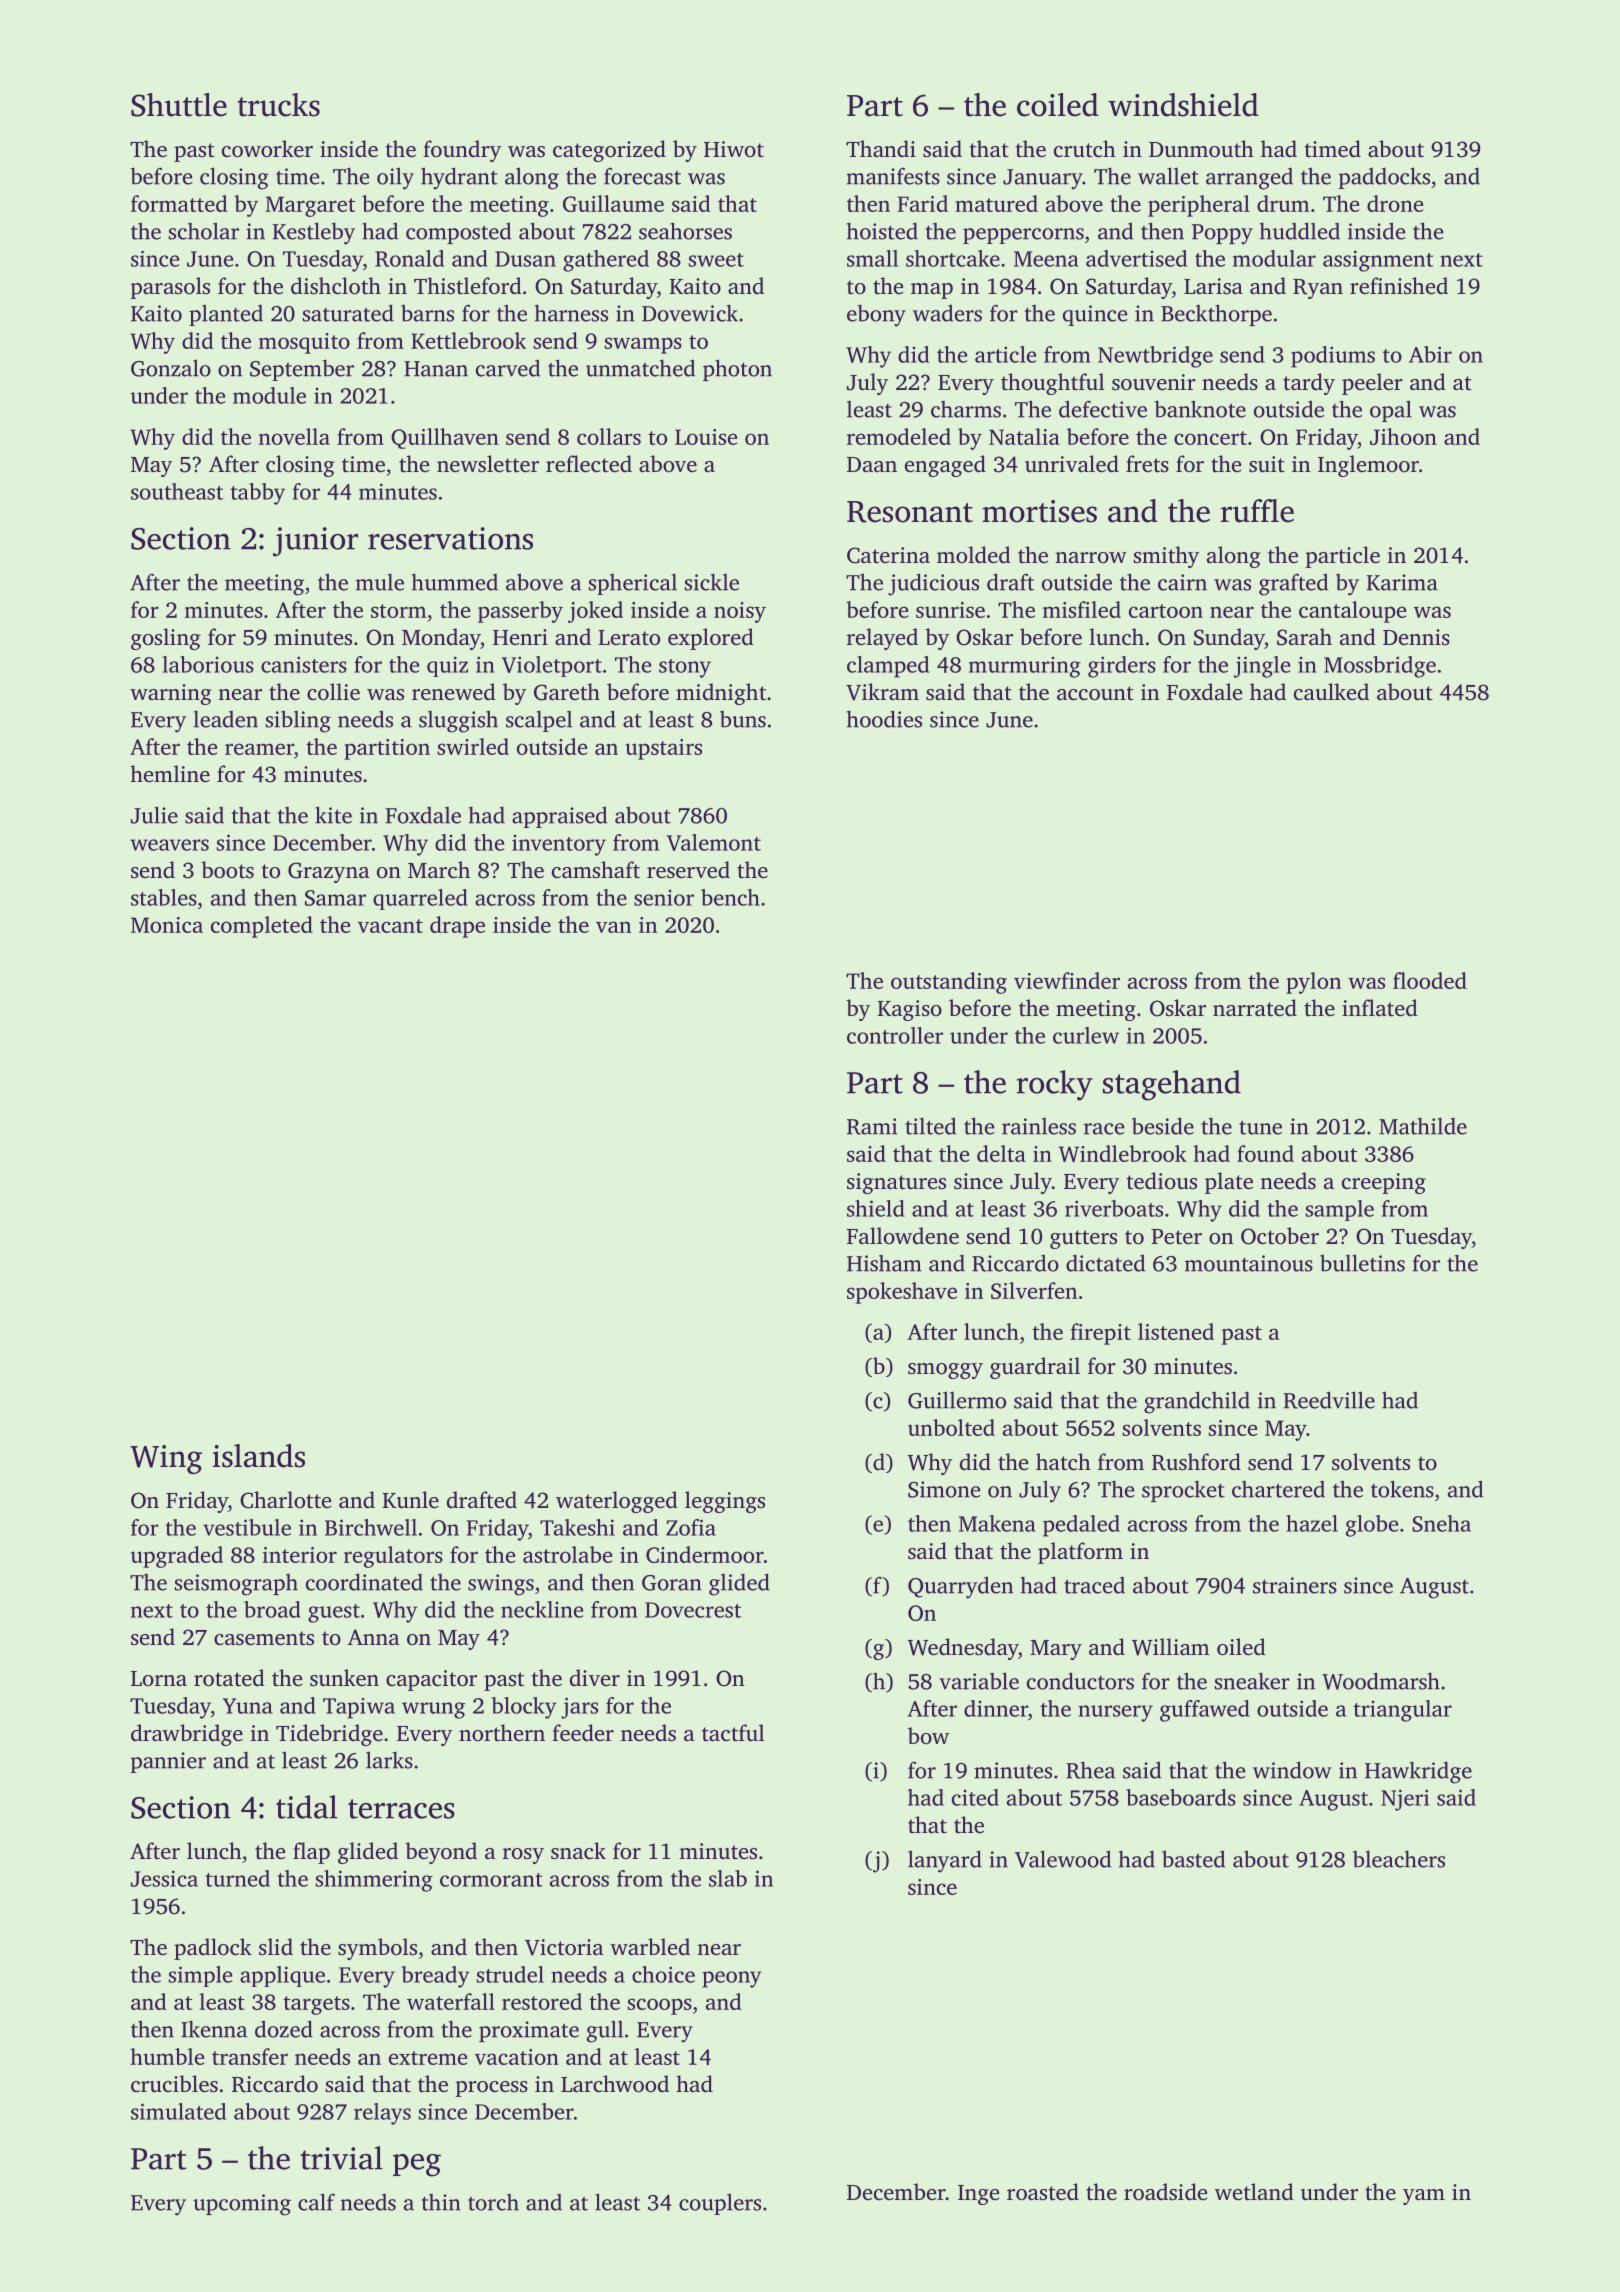 The width and height of the page is (1620, 2292). What do you see at coordinates (1043, 179) in the page?
I see `January` at bounding box center [1043, 179].
